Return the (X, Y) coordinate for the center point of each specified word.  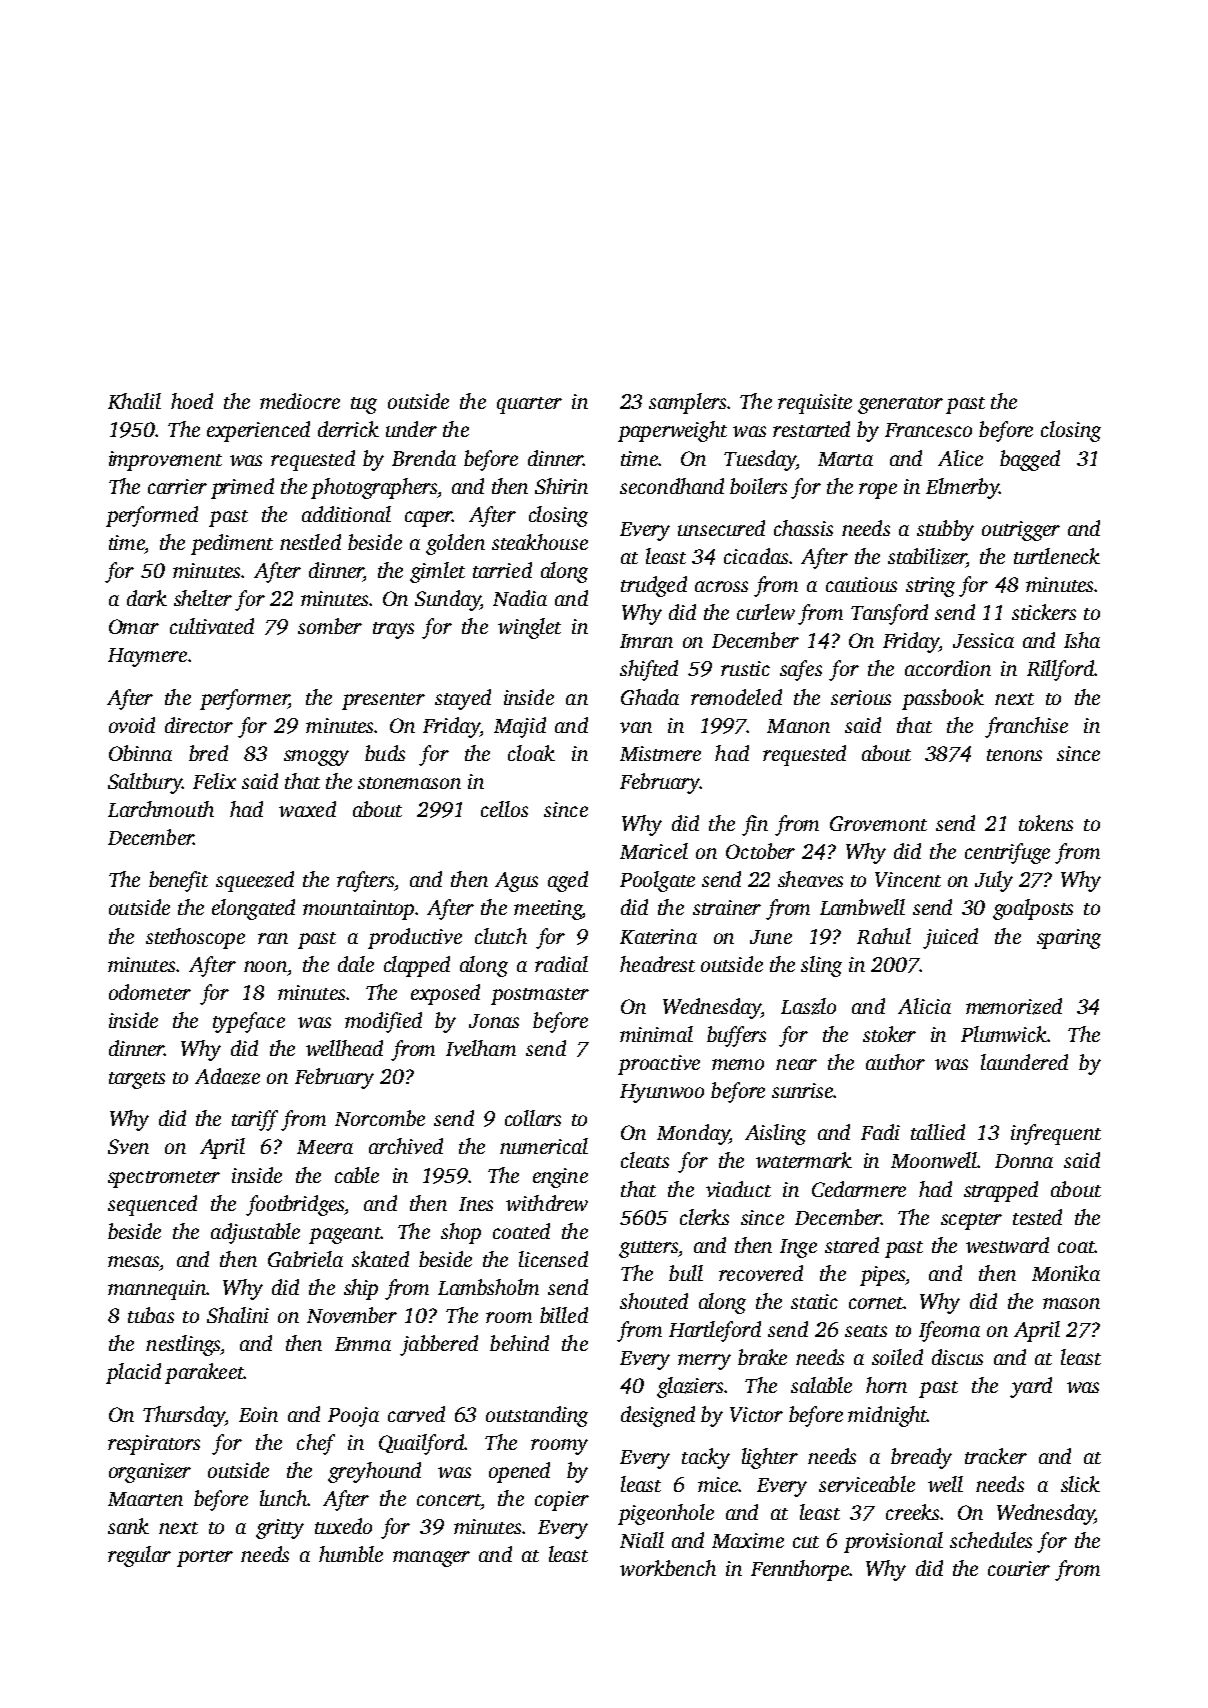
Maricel (654, 851)
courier (1019, 1568)
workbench (668, 1568)
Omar (134, 626)
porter (205, 1558)
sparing (1069, 939)
